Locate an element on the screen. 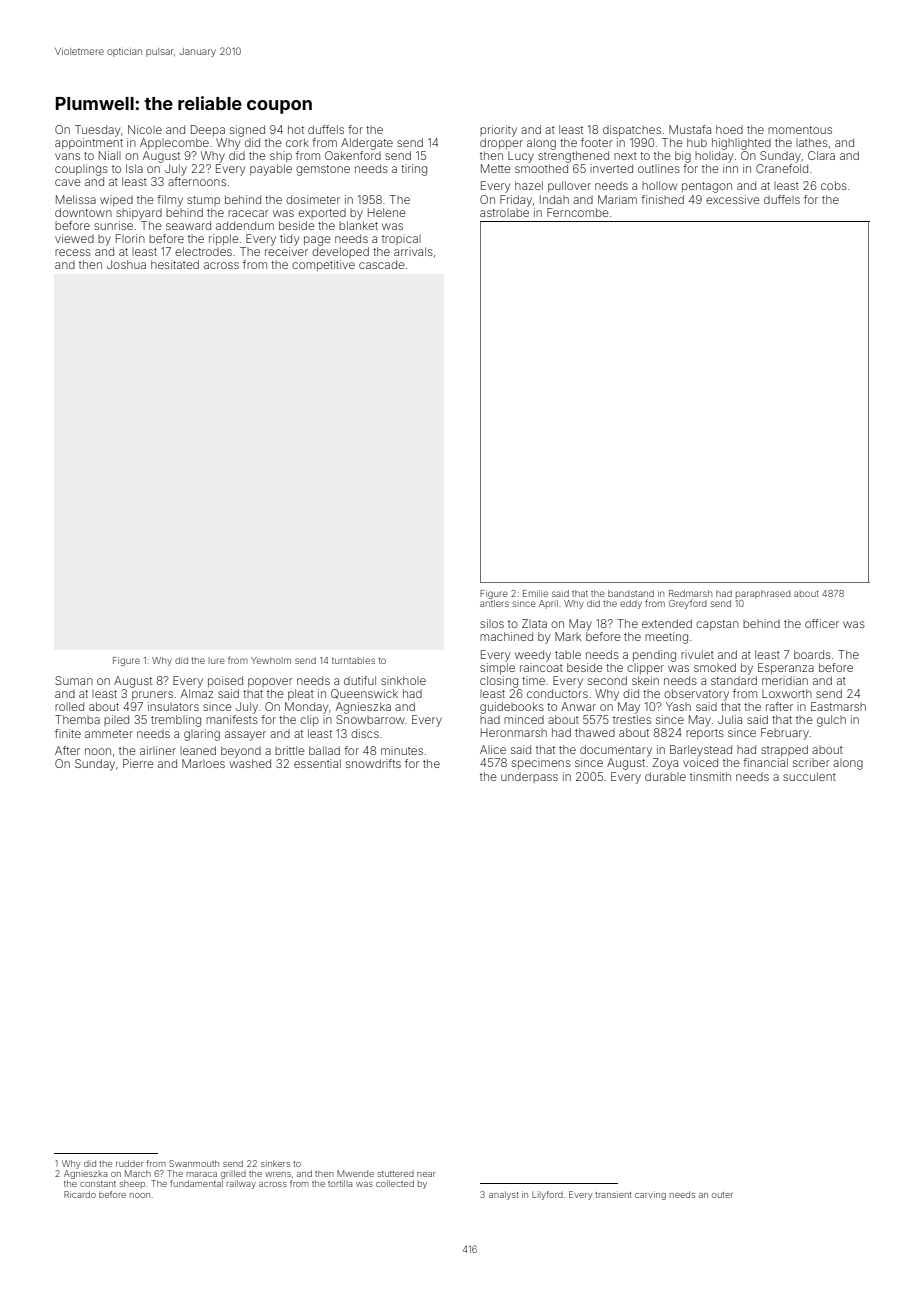 The width and height of the screenshot is (924, 1308). signed is located at coordinates (247, 131).
